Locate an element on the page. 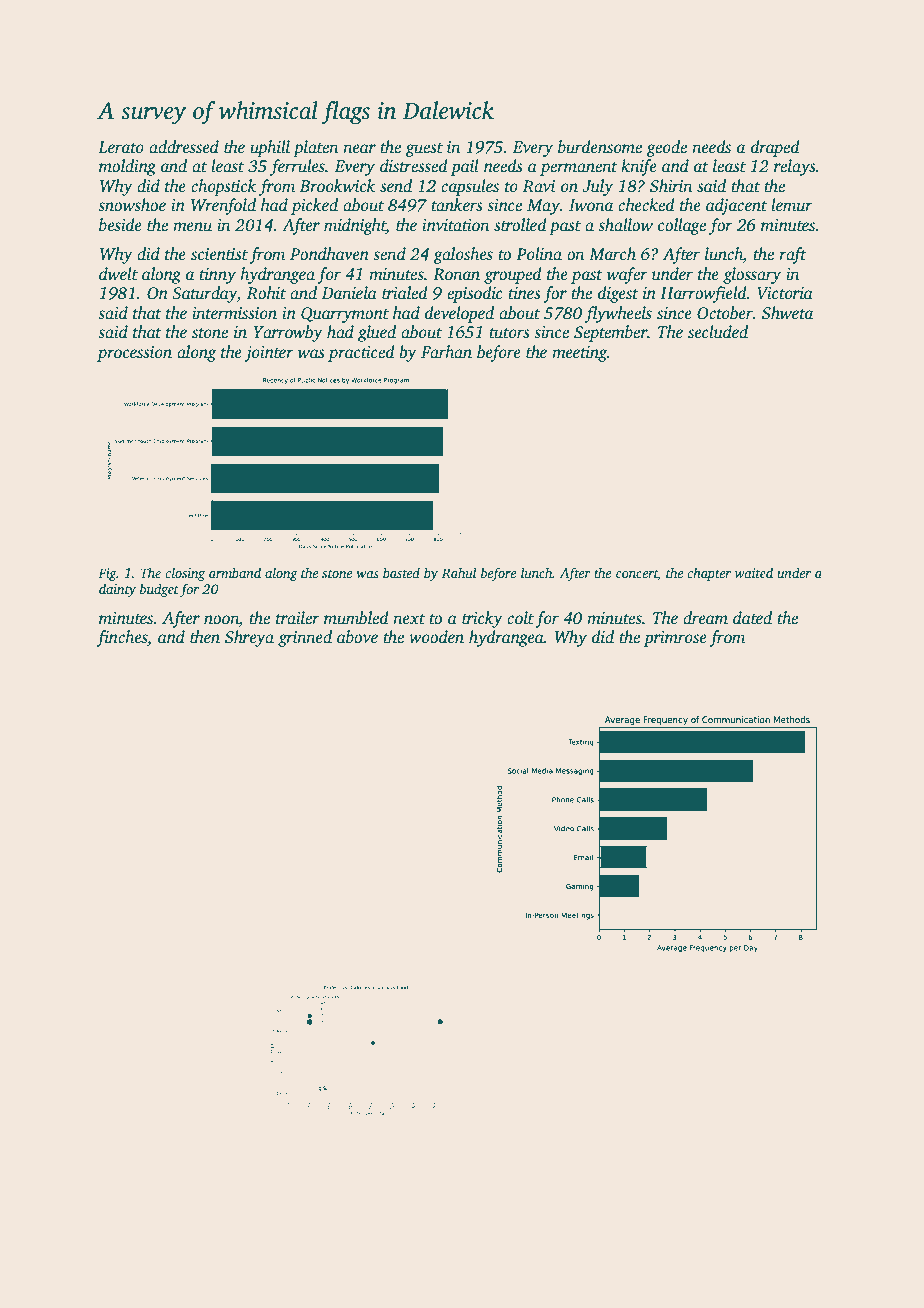 Image resolution: width=924 pixels, height=1308 pixels. waited is located at coordinates (754, 572).
